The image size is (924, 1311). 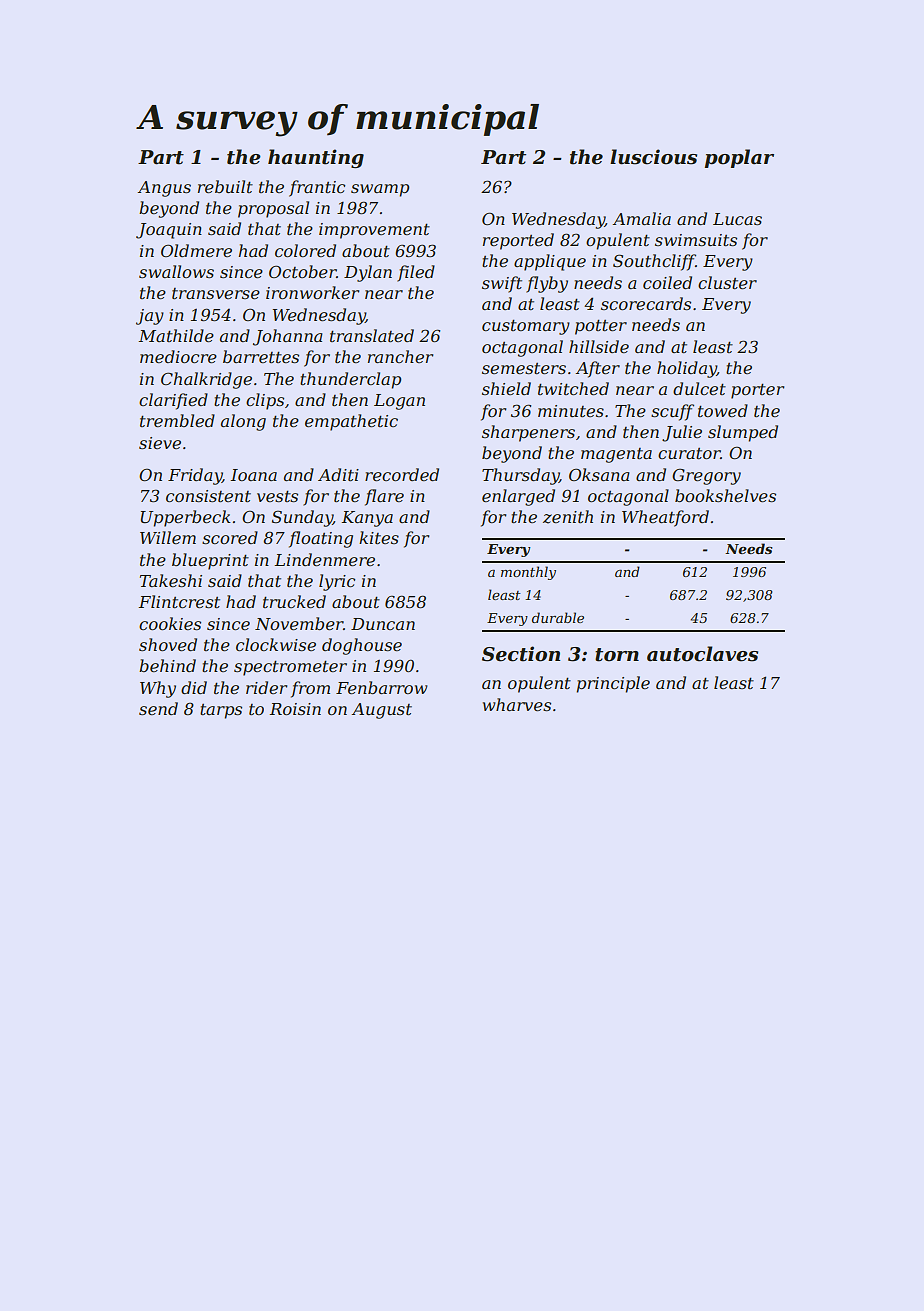 What do you see at coordinates (646, 303) in the document?
I see `scorecards` at bounding box center [646, 303].
